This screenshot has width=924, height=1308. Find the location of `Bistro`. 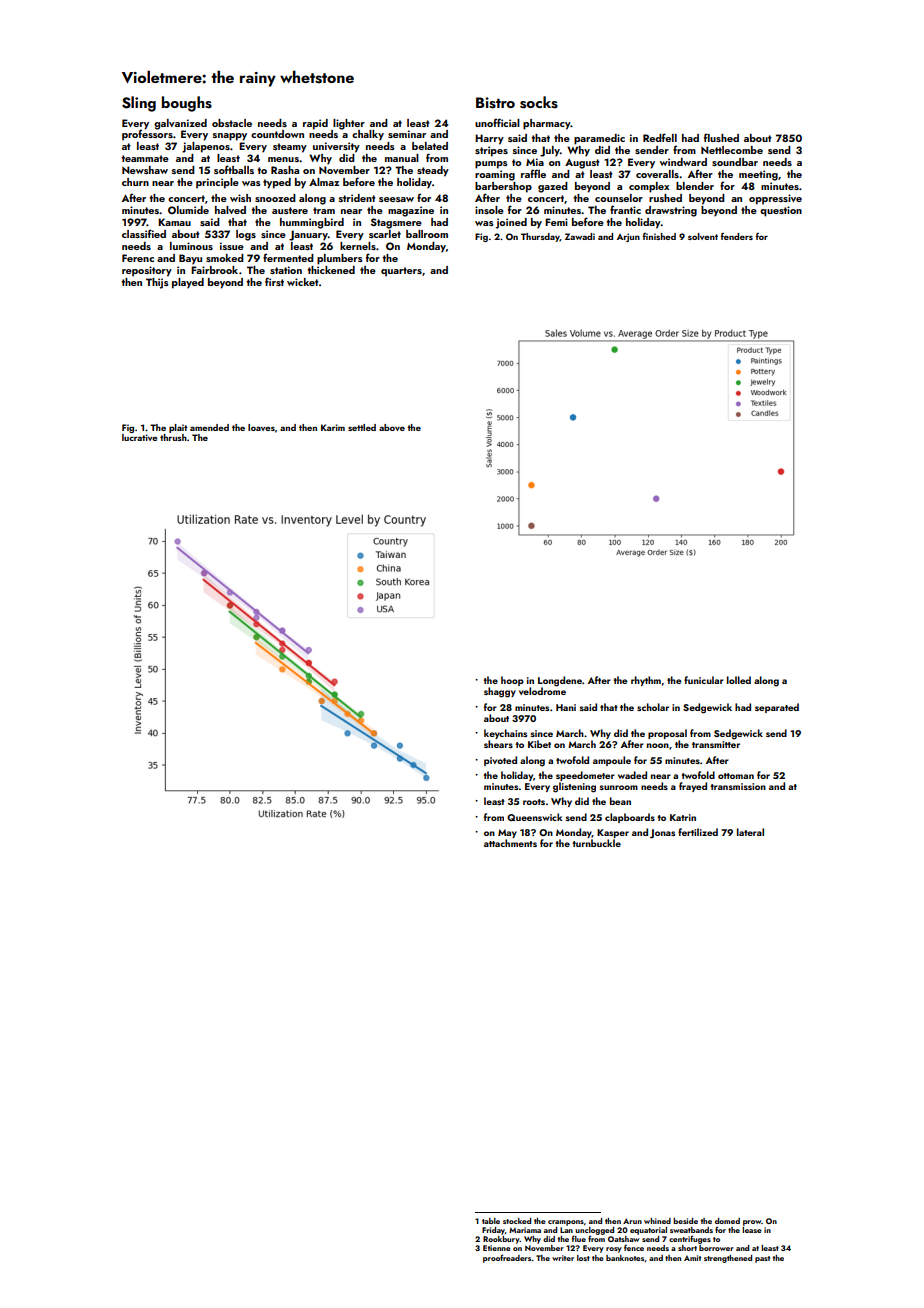

Bistro is located at coordinates (495, 103).
